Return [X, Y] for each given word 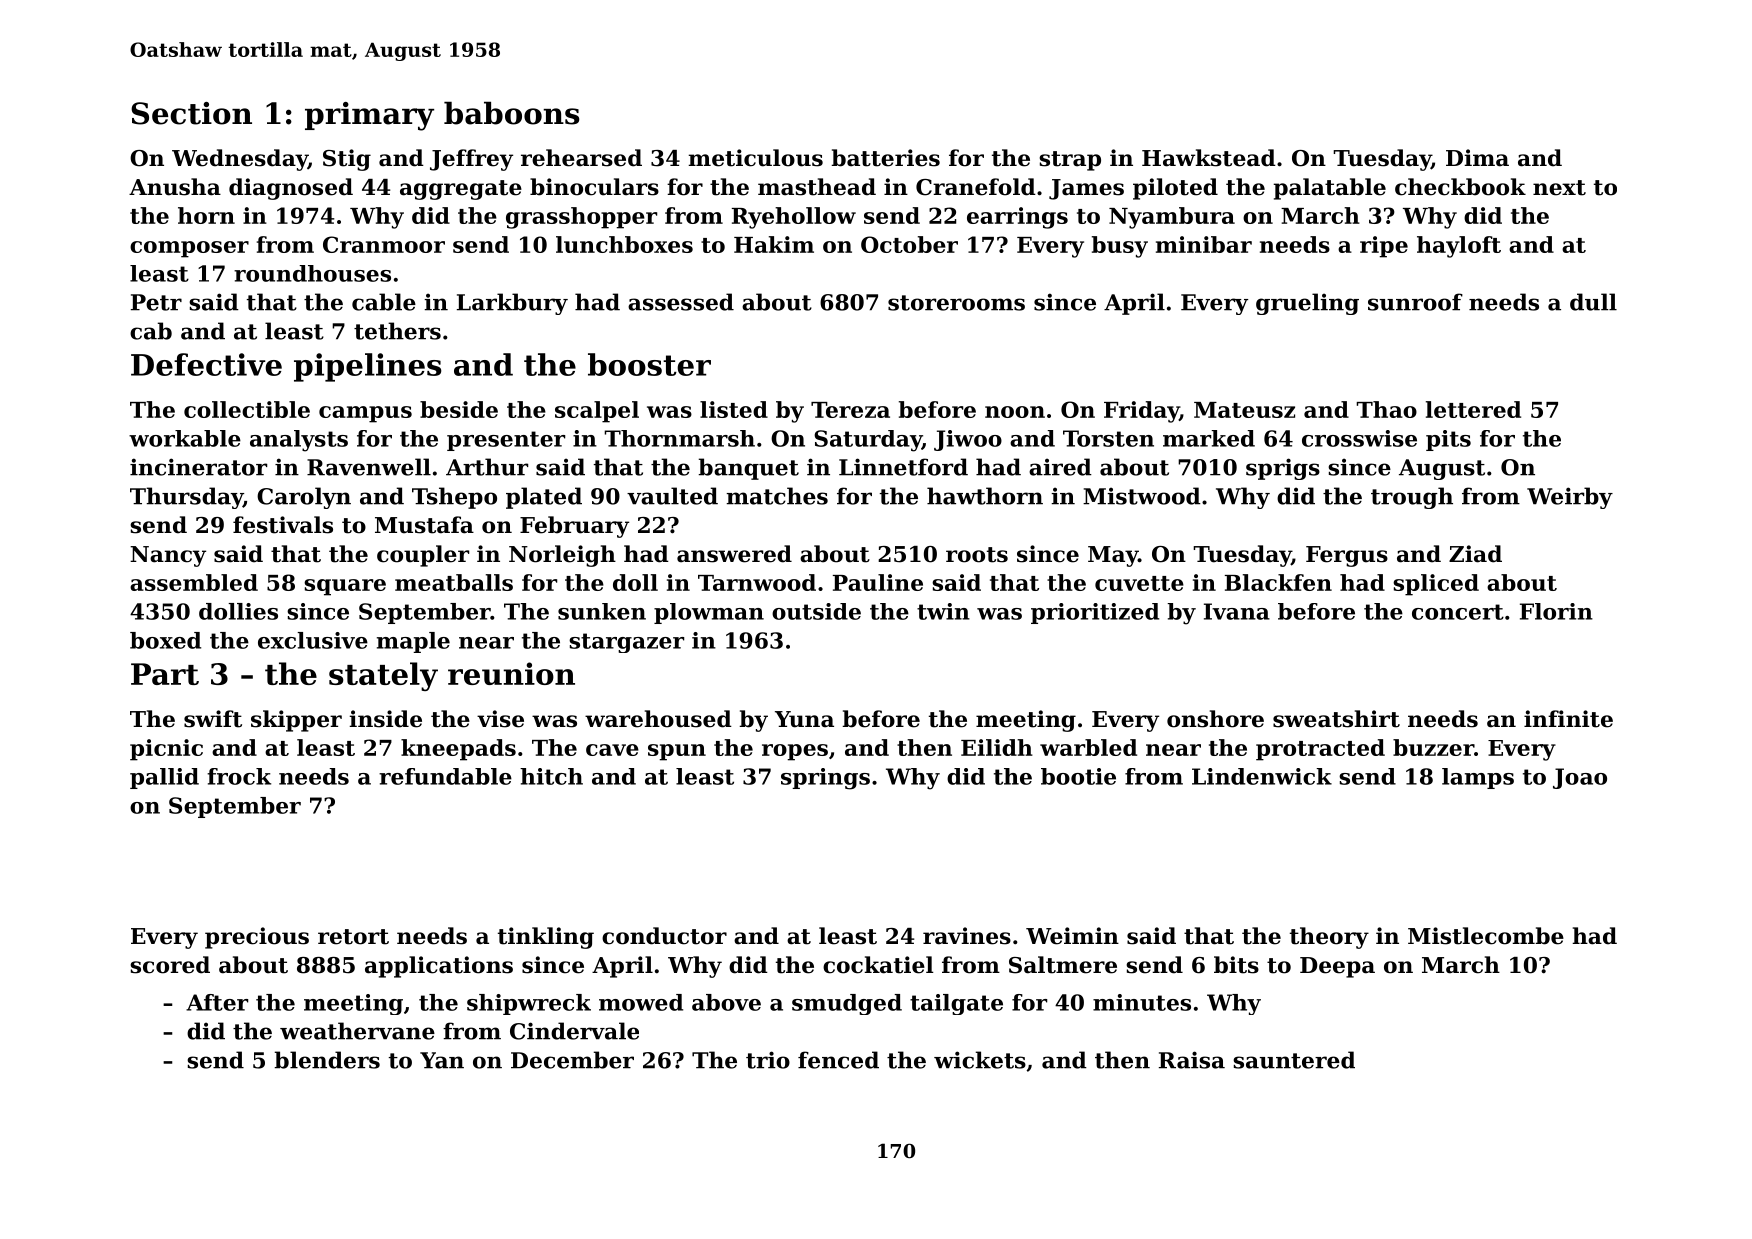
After [217, 1002]
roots [977, 555]
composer [189, 249]
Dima [1477, 158]
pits [1448, 440]
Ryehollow [794, 218]
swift [213, 719]
